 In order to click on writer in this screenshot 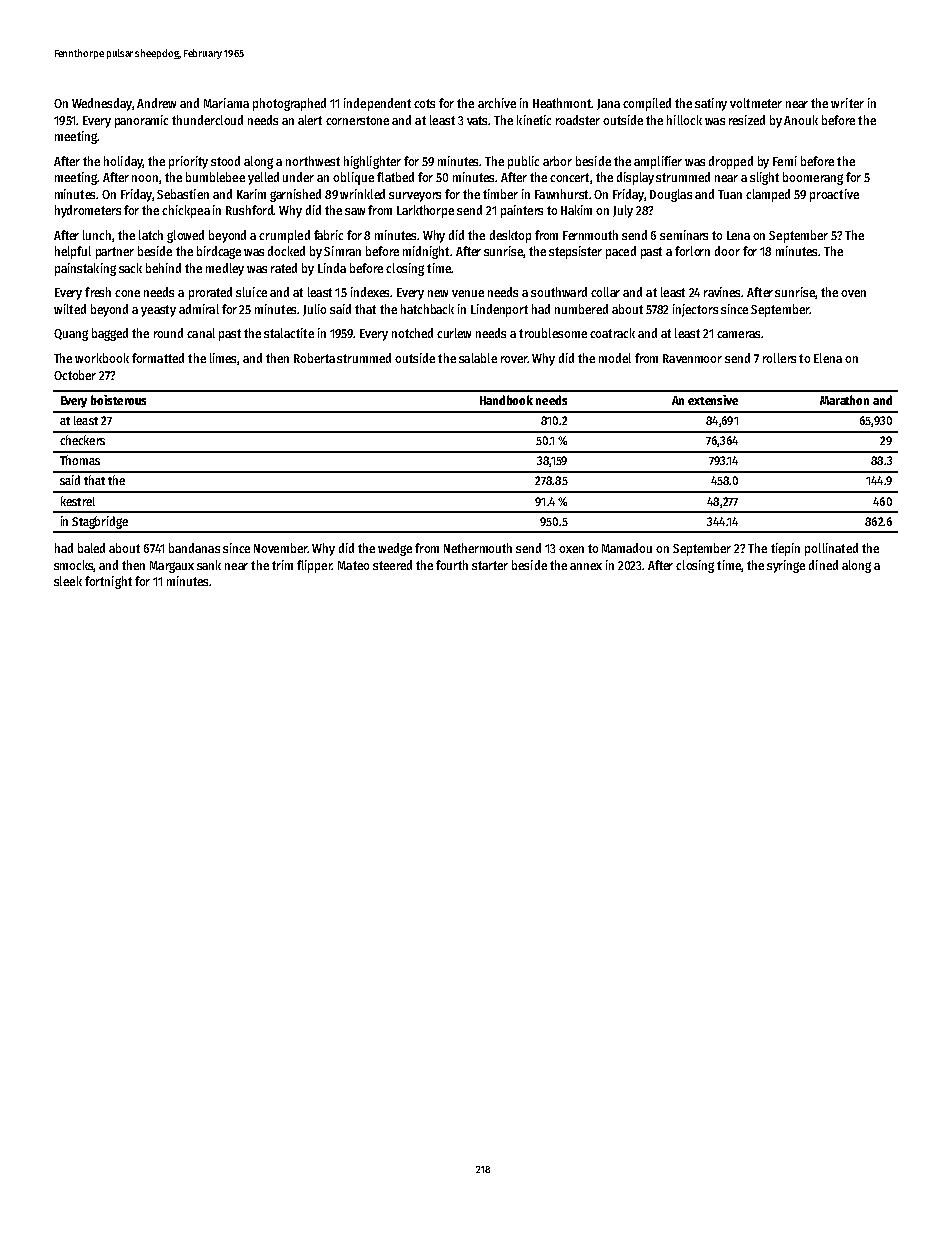, I will do `click(847, 103)`.
